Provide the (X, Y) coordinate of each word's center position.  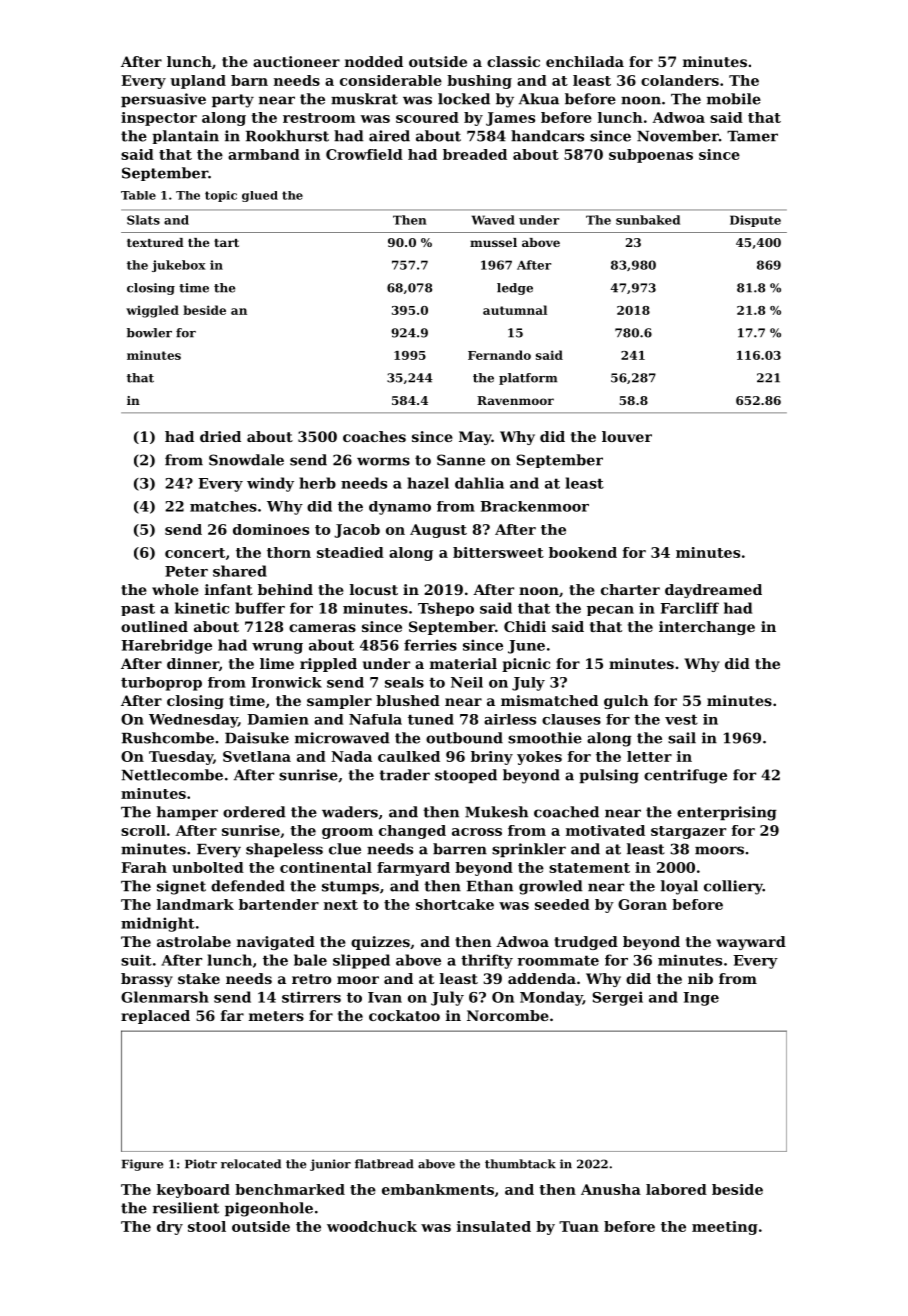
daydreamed (713, 591)
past (138, 609)
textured (155, 242)
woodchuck (372, 1226)
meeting (725, 1228)
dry (170, 1228)
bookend (583, 552)
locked (464, 99)
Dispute (755, 221)
